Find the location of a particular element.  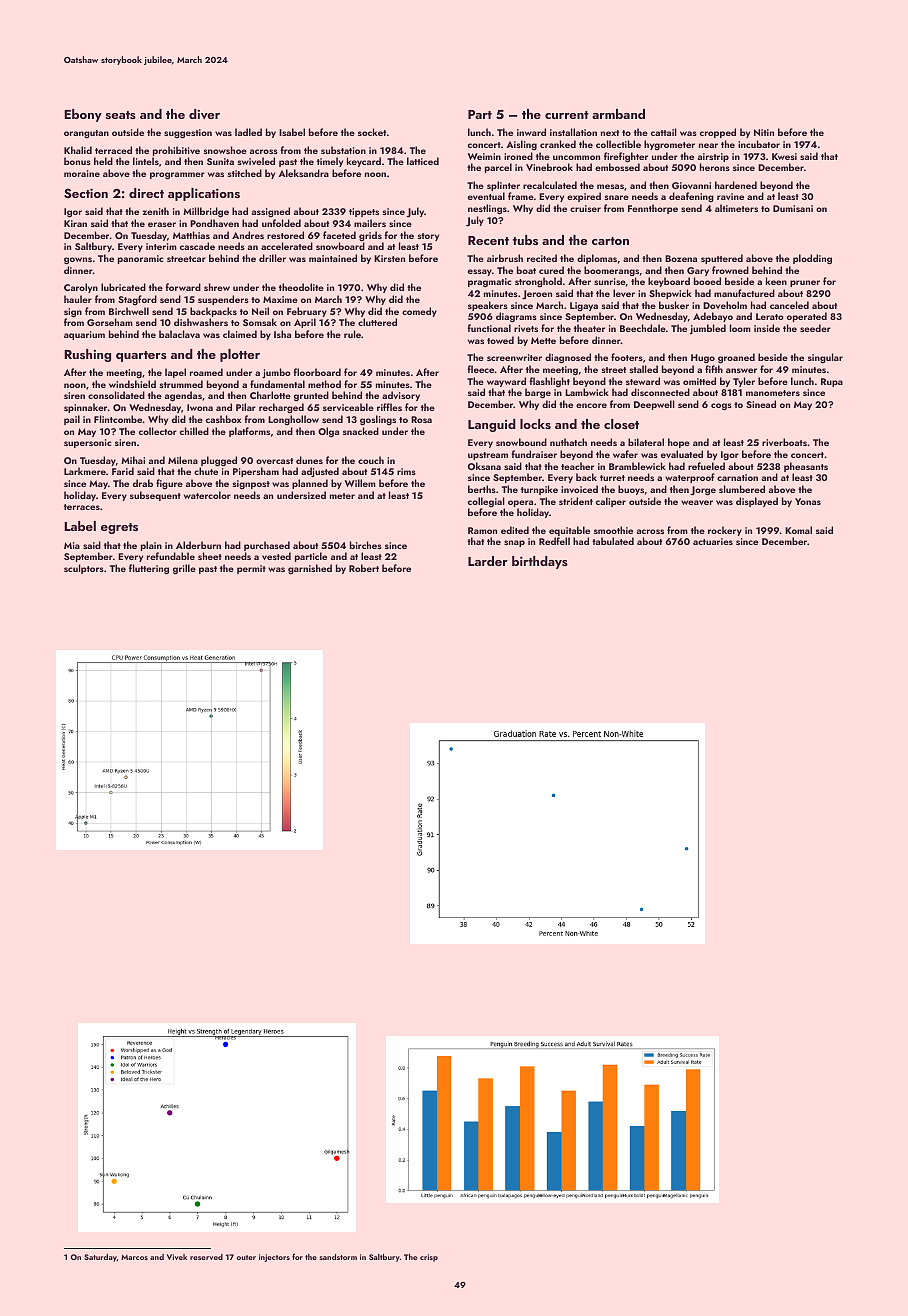

birches is located at coordinates (366, 545).
